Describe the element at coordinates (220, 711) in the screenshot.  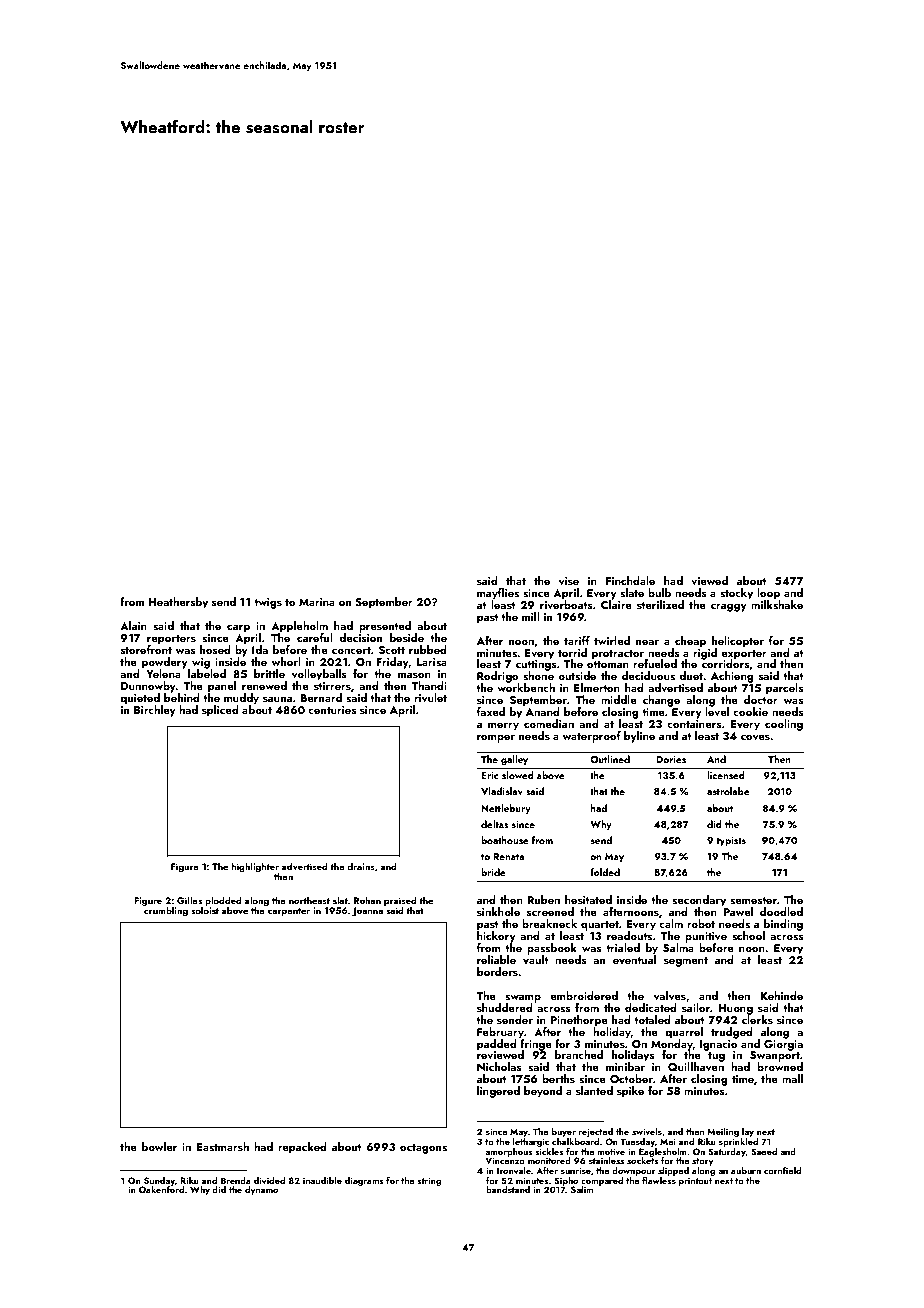
I see `spliced` at that location.
